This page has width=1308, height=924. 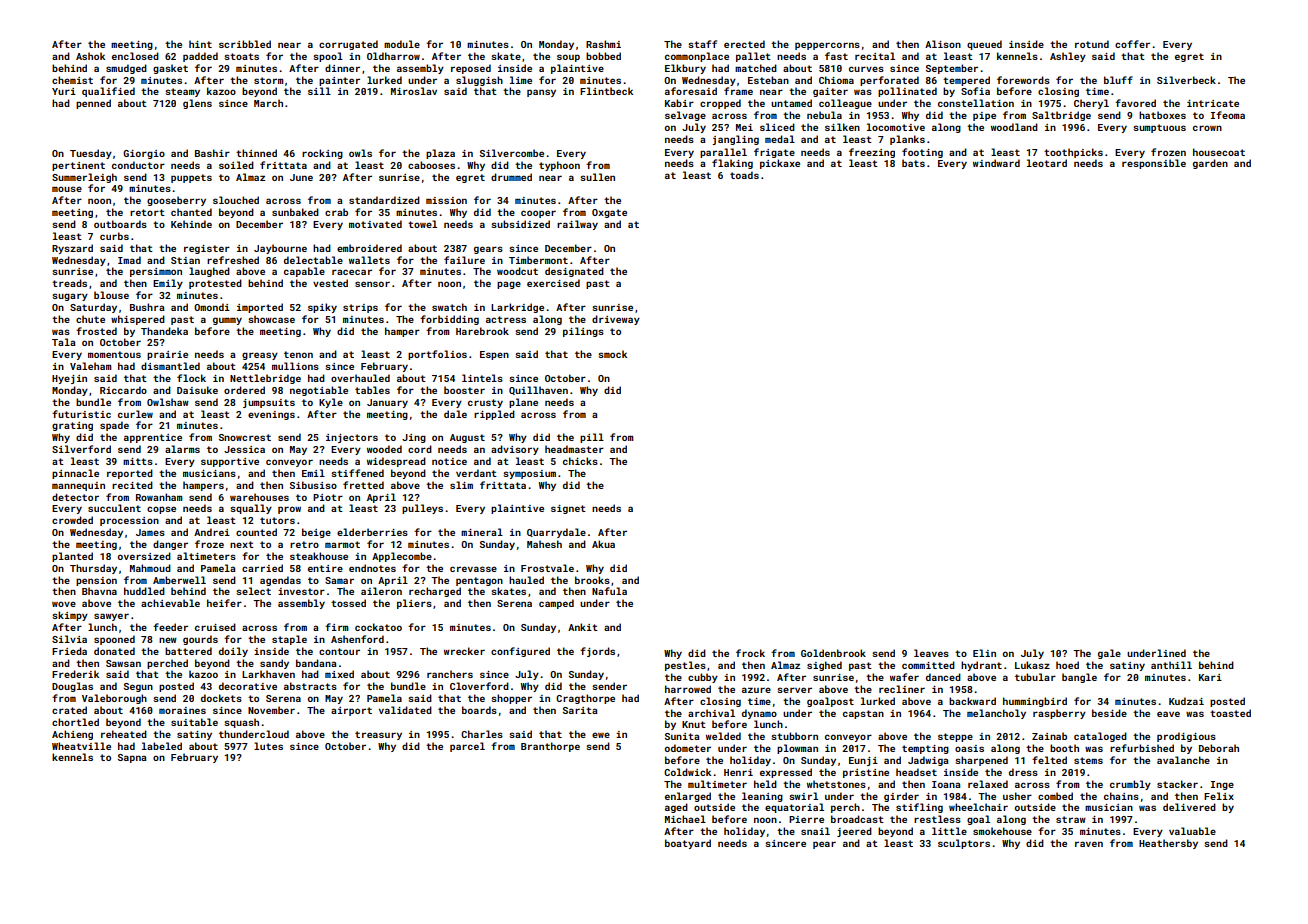 What do you see at coordinates (702, 44) in the page?
I see `staff` at bounding box center [702, 44].
